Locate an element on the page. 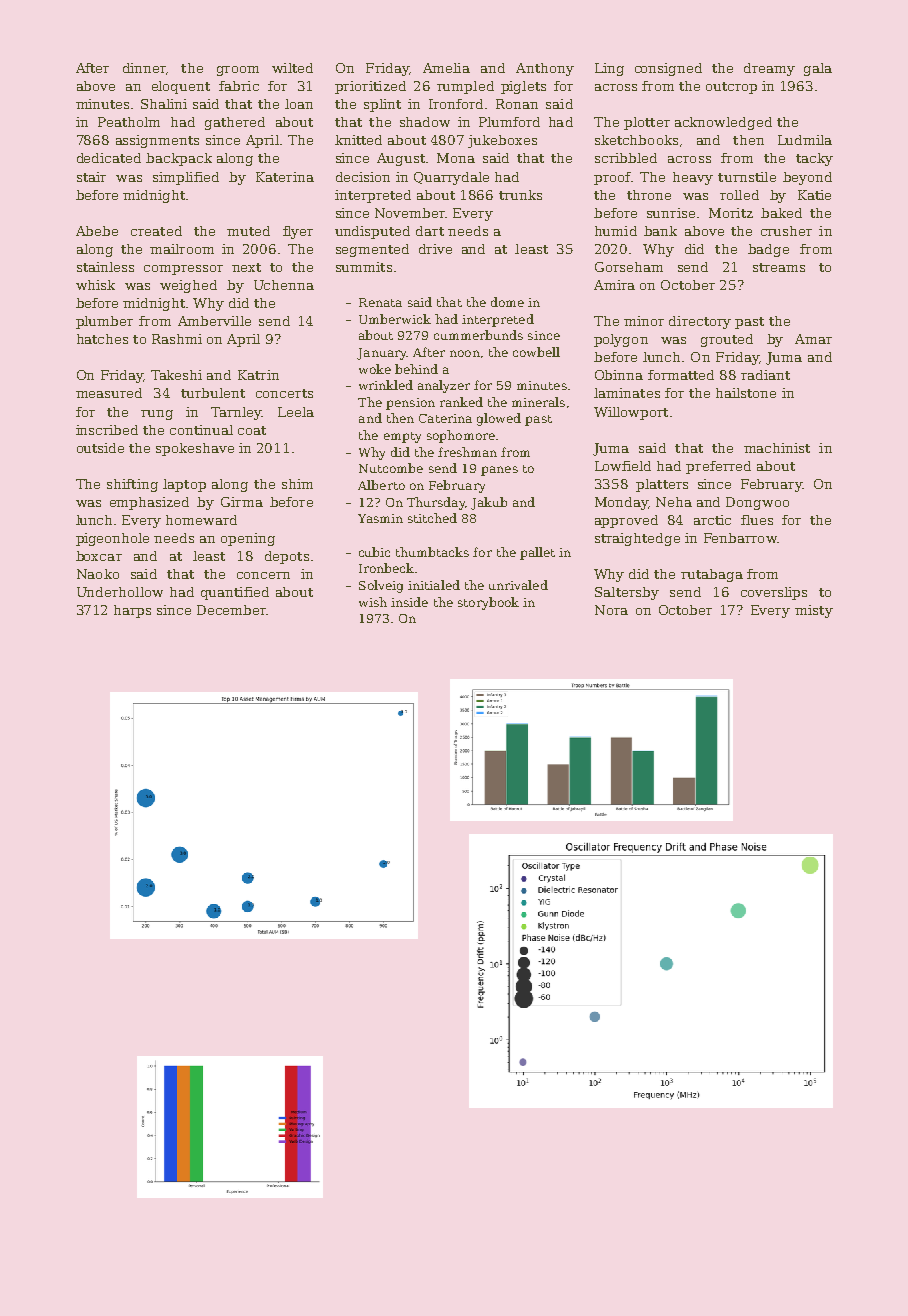 This image has height=1316, width=908. Nutcombe is located at coordinates (391, 468).
